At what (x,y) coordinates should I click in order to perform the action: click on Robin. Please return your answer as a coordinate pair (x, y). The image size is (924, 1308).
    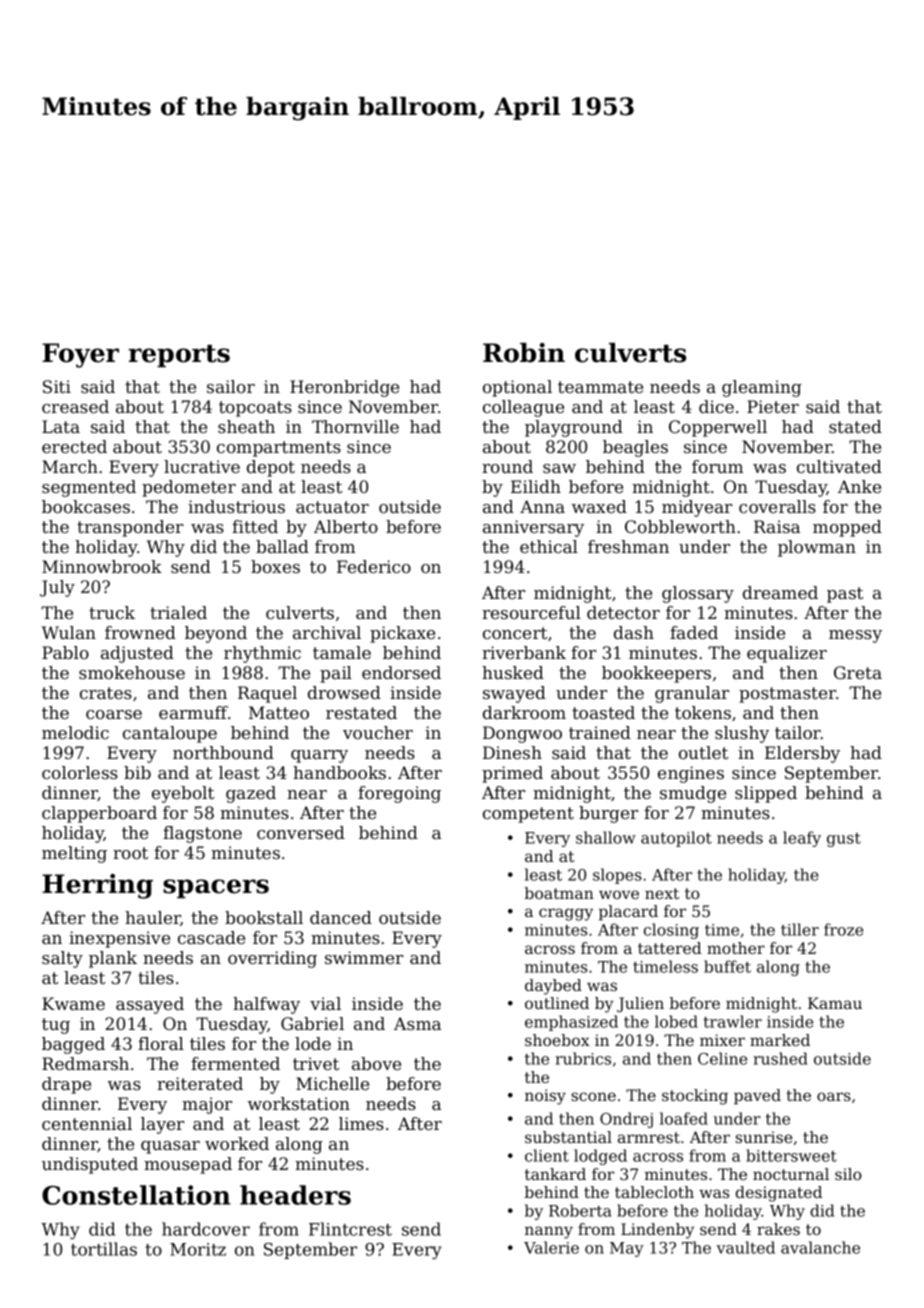
    Looking at the image, I should click on (524, 353).
